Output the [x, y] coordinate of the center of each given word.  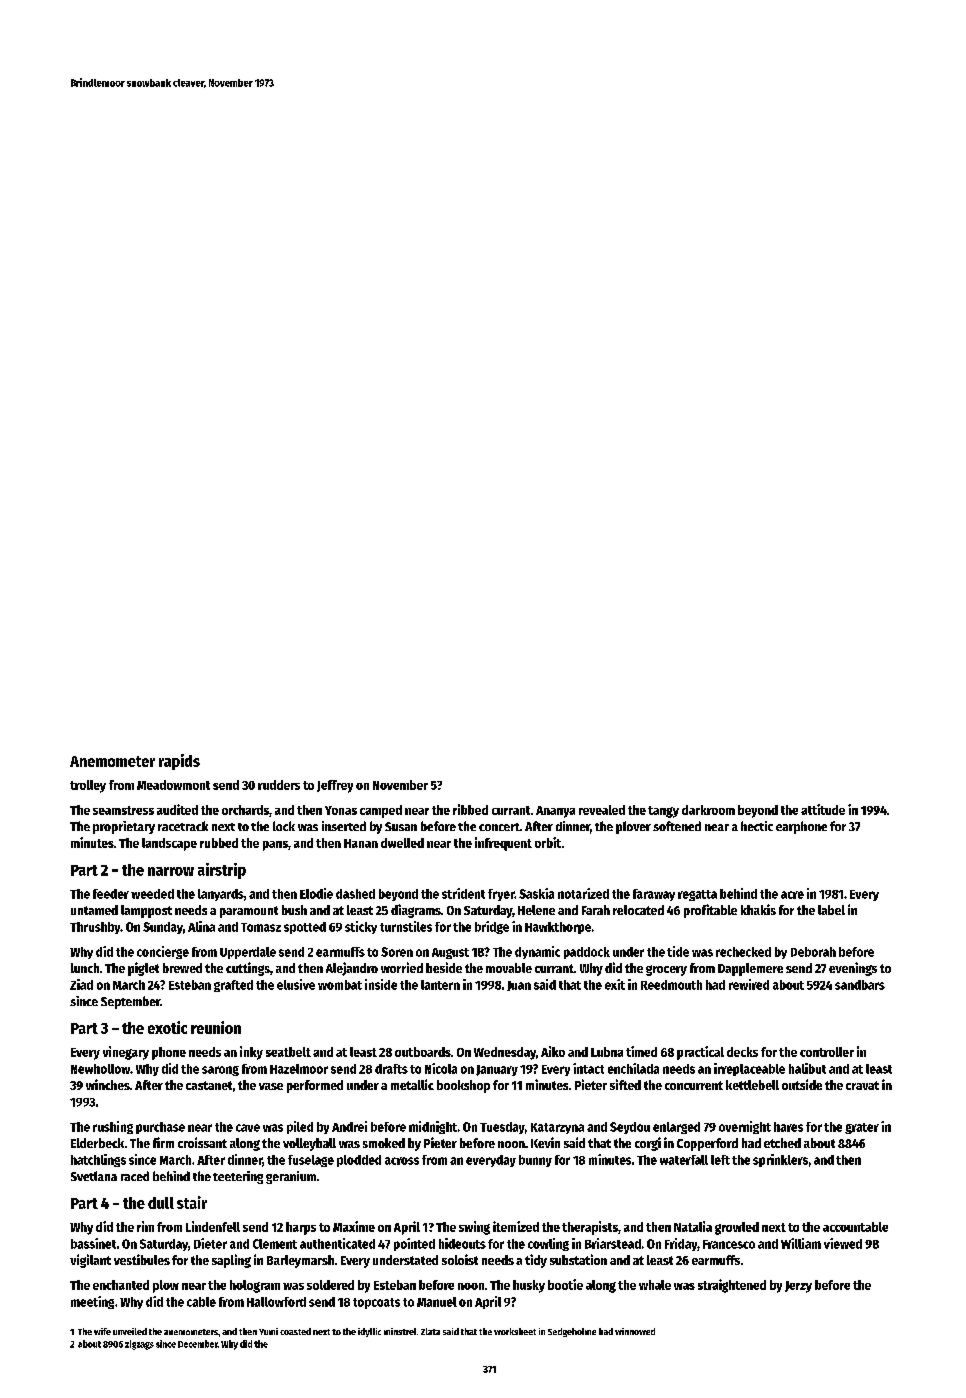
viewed [843, 1243]
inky [251, 1053]
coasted [295, 1331]
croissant [202, 1142]
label [831, 910]
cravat [862, 1085]
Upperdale [248, 953]
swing [474, 1228]
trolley [88, 786]
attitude [823, 809]
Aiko [553, 1051]
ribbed [470, 809]
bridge [492, 927]
